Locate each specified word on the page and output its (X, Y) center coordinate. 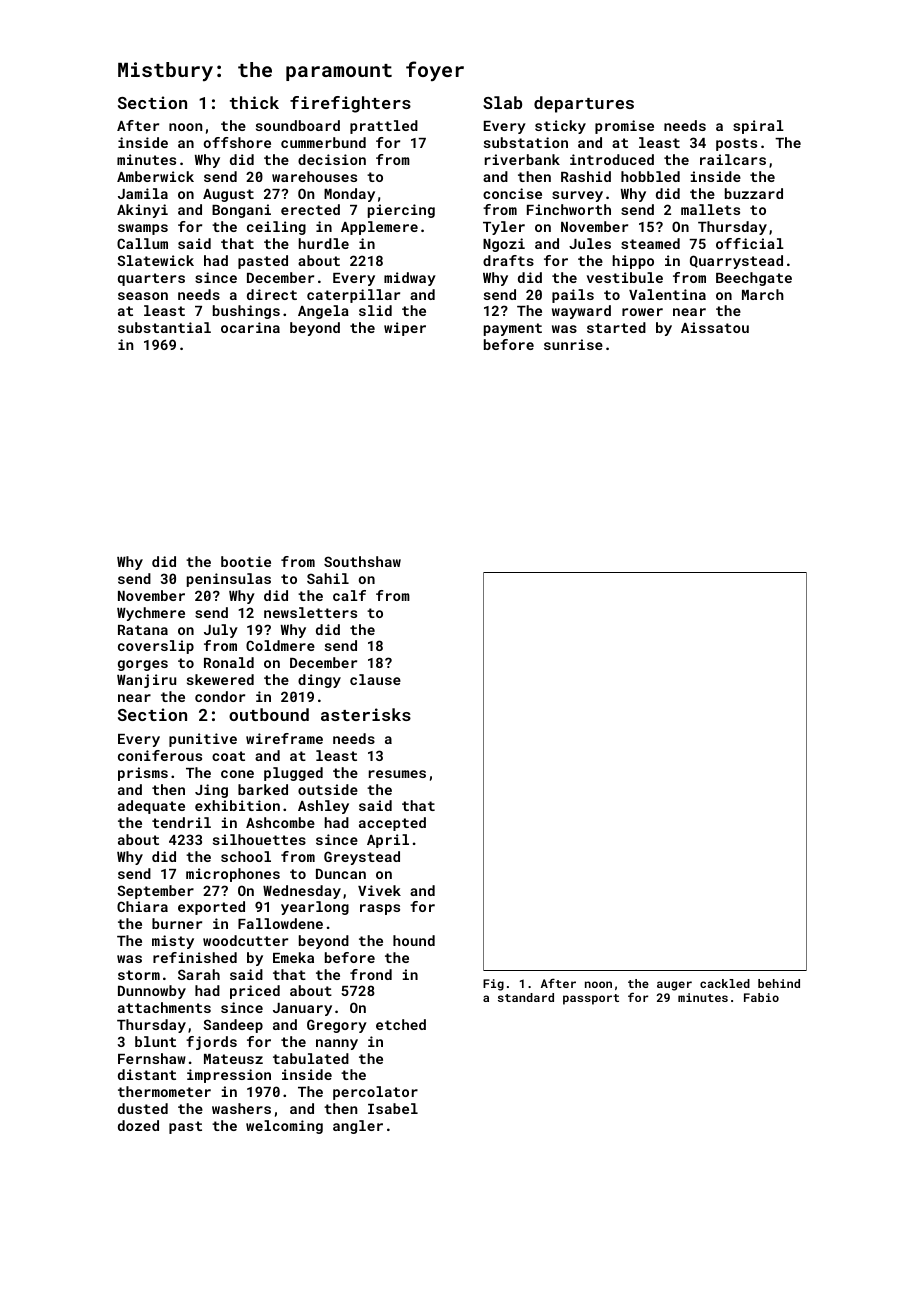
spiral (758, 127)
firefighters (350, 104)
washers (241, 1108)
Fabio (761, 997)
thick (254, 102)
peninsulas (229, 580)
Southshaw (362, 561)
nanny (337, 1044)
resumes (397, 774)
